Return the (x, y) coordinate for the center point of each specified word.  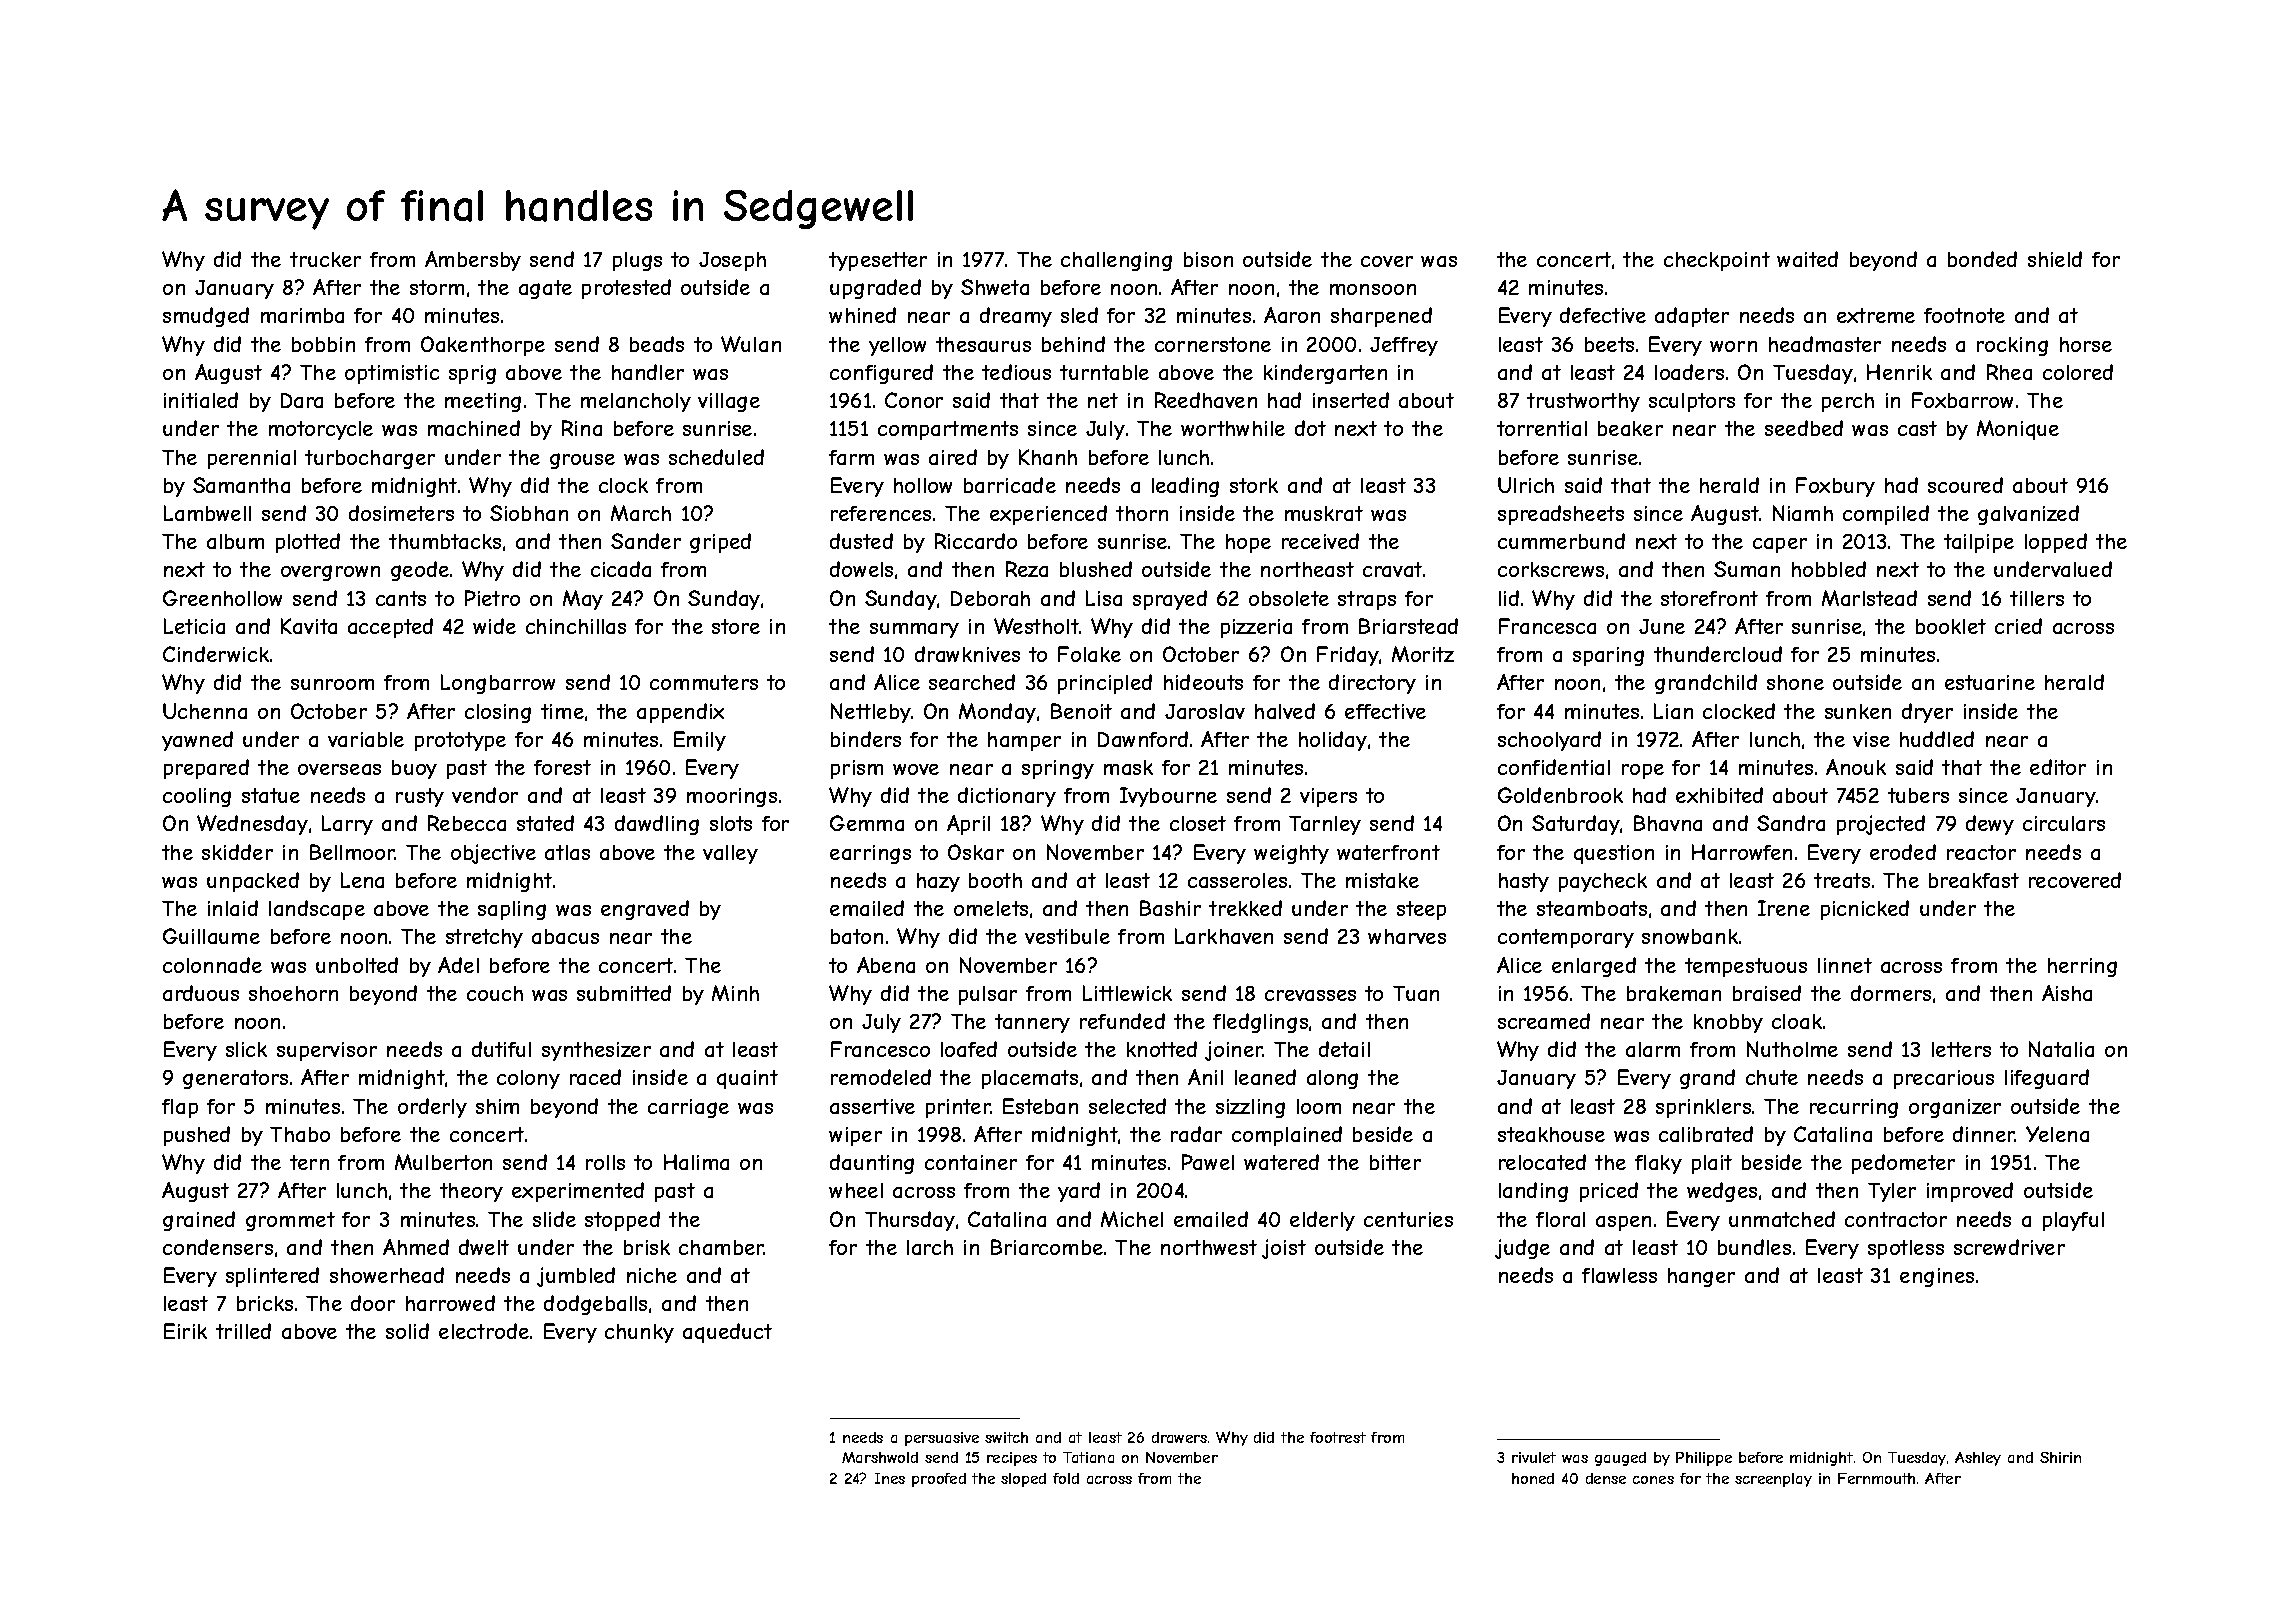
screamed (1544, 1021)
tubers (1918, 795)
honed (1533, 1478)
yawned (197, 741)
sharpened (1381, 317)
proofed (939, 1480)
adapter (1692, 317)
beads (657, 344)
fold (1066, 1478)
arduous (201, 993)
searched (972, 682)
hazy (938, 882)
